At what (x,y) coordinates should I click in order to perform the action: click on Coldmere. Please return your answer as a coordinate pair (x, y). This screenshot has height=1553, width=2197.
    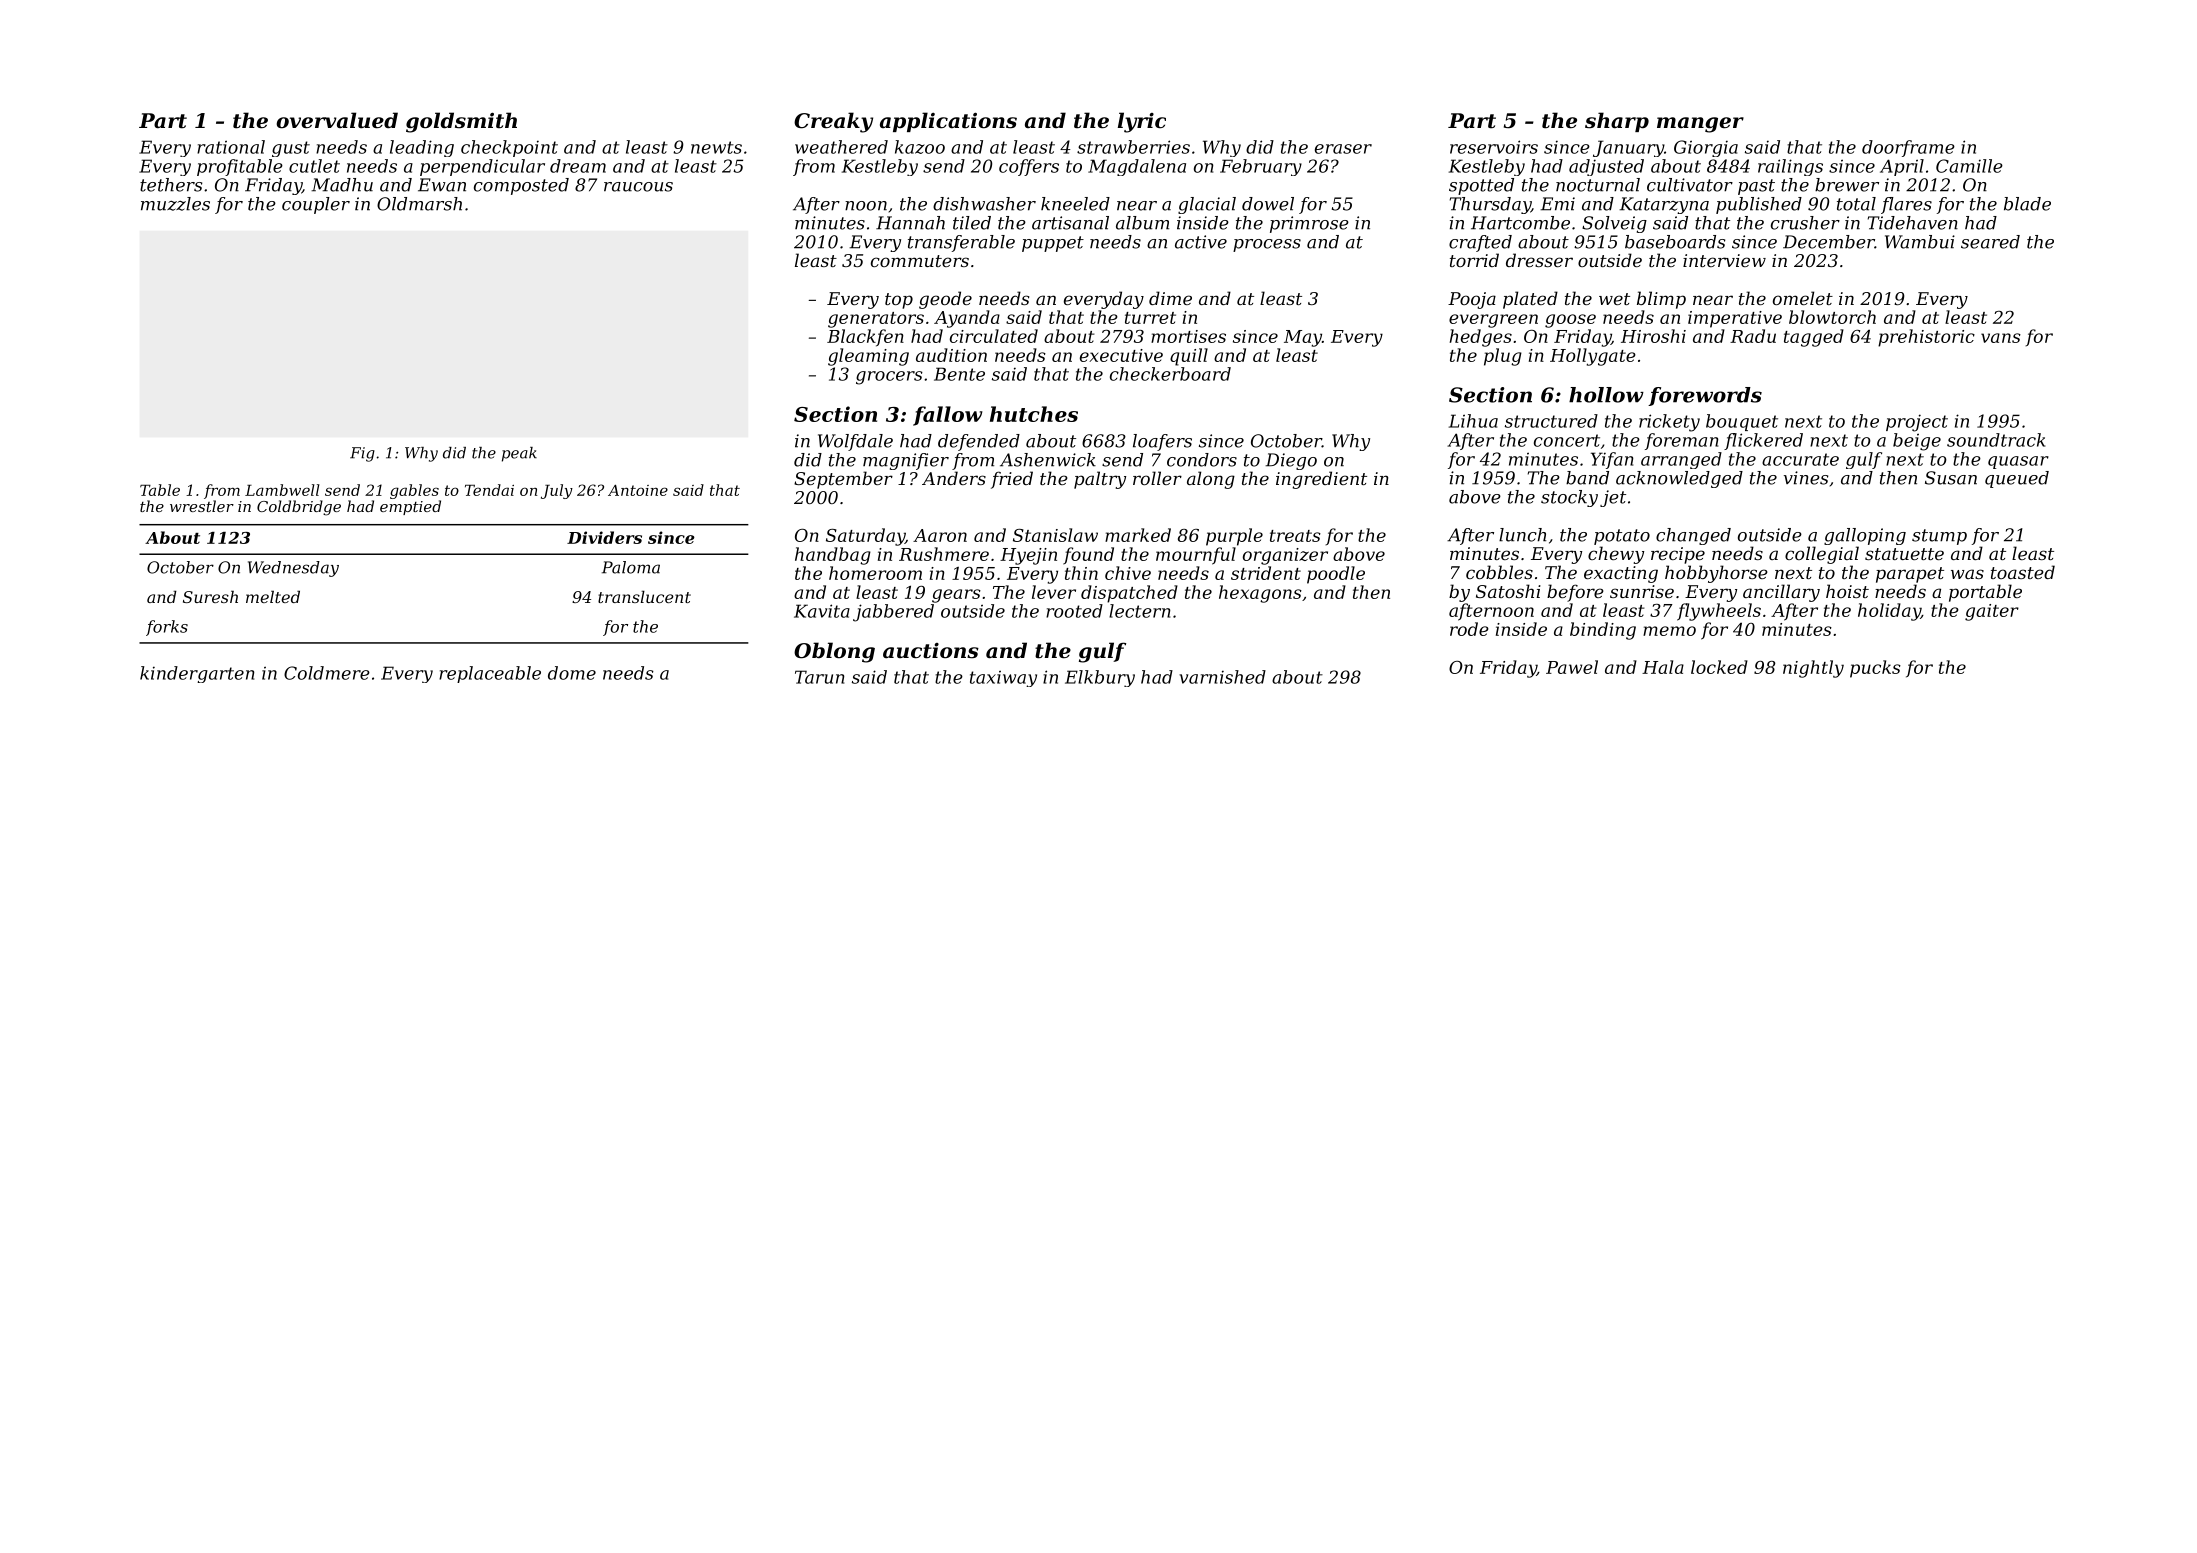
    Looking at the image, I should click on (327, 673).
